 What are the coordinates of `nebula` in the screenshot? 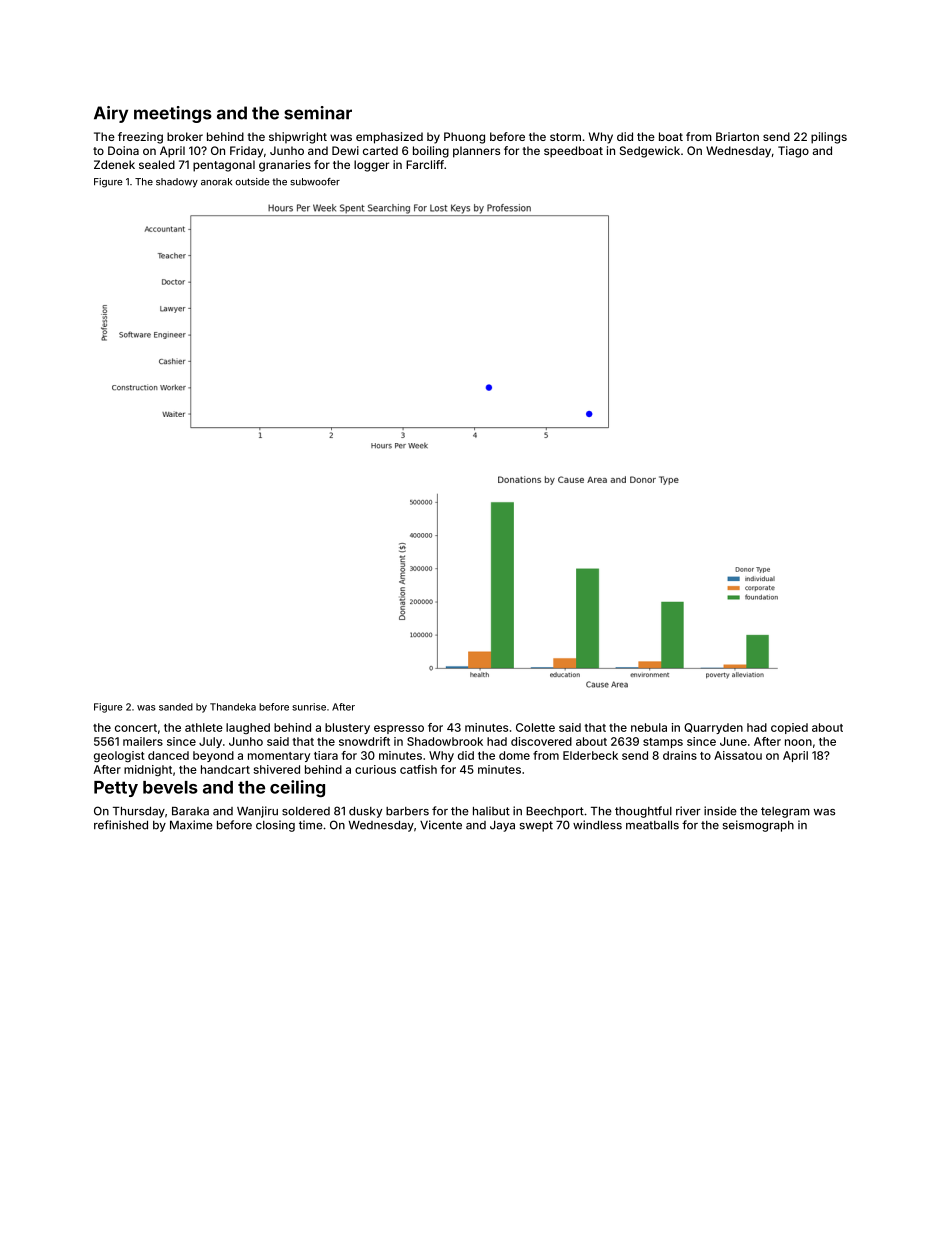 It's located at (649, 727).
